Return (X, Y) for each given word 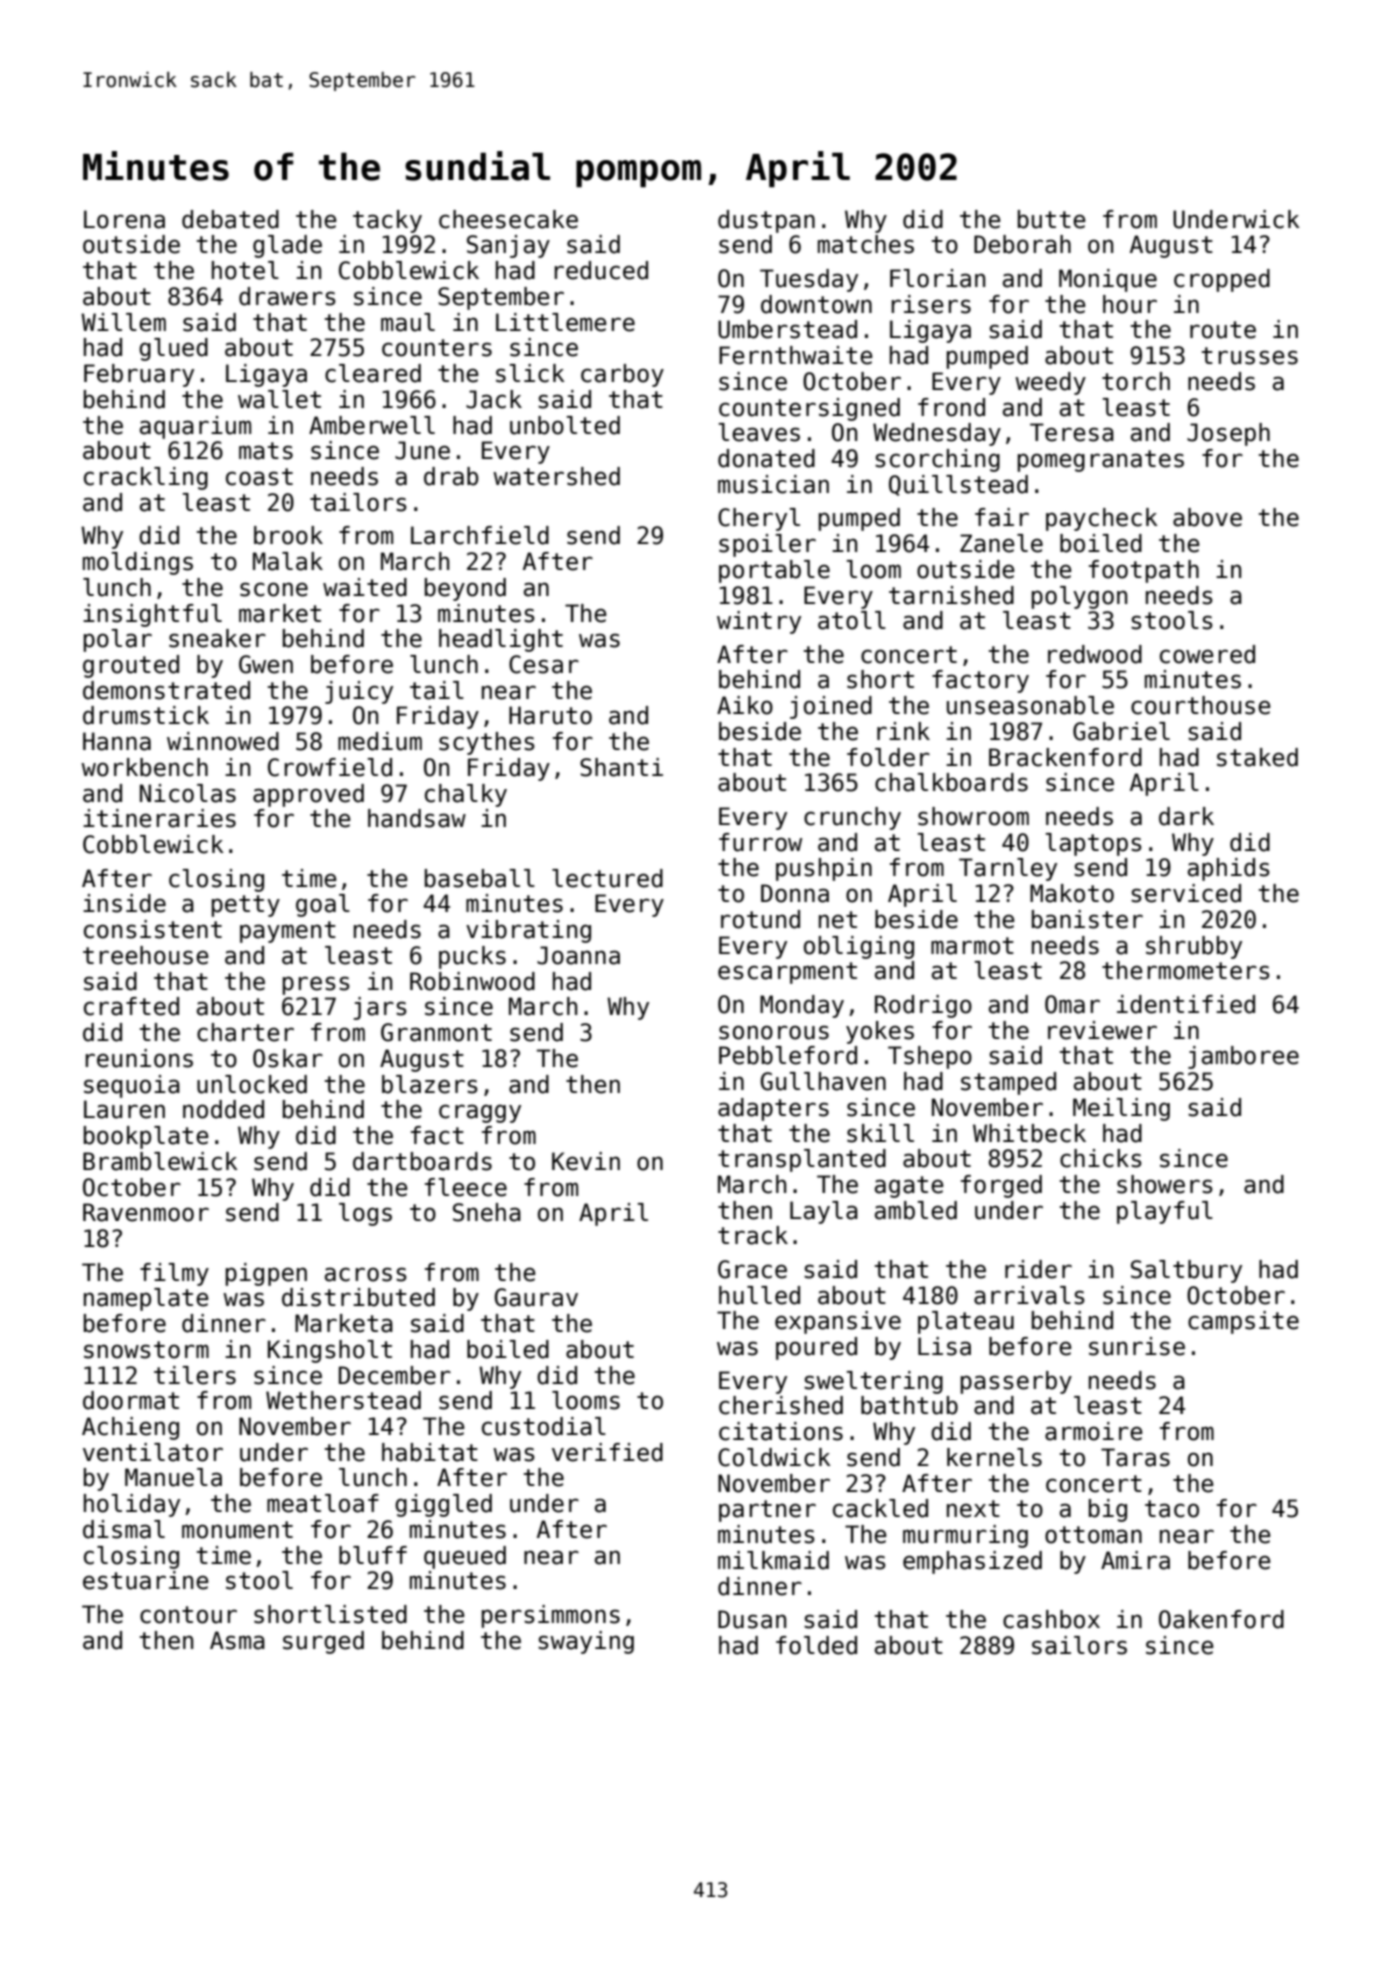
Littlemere (565, 322)
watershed (556, 476)
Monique (1108, 280)
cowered (1207, 654)
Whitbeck (1029, 1133)
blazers (430, 1084)
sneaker (217, 638)
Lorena (124, 219)
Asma (237, 1640)
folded (816, 1645)
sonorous (774, 1032)
